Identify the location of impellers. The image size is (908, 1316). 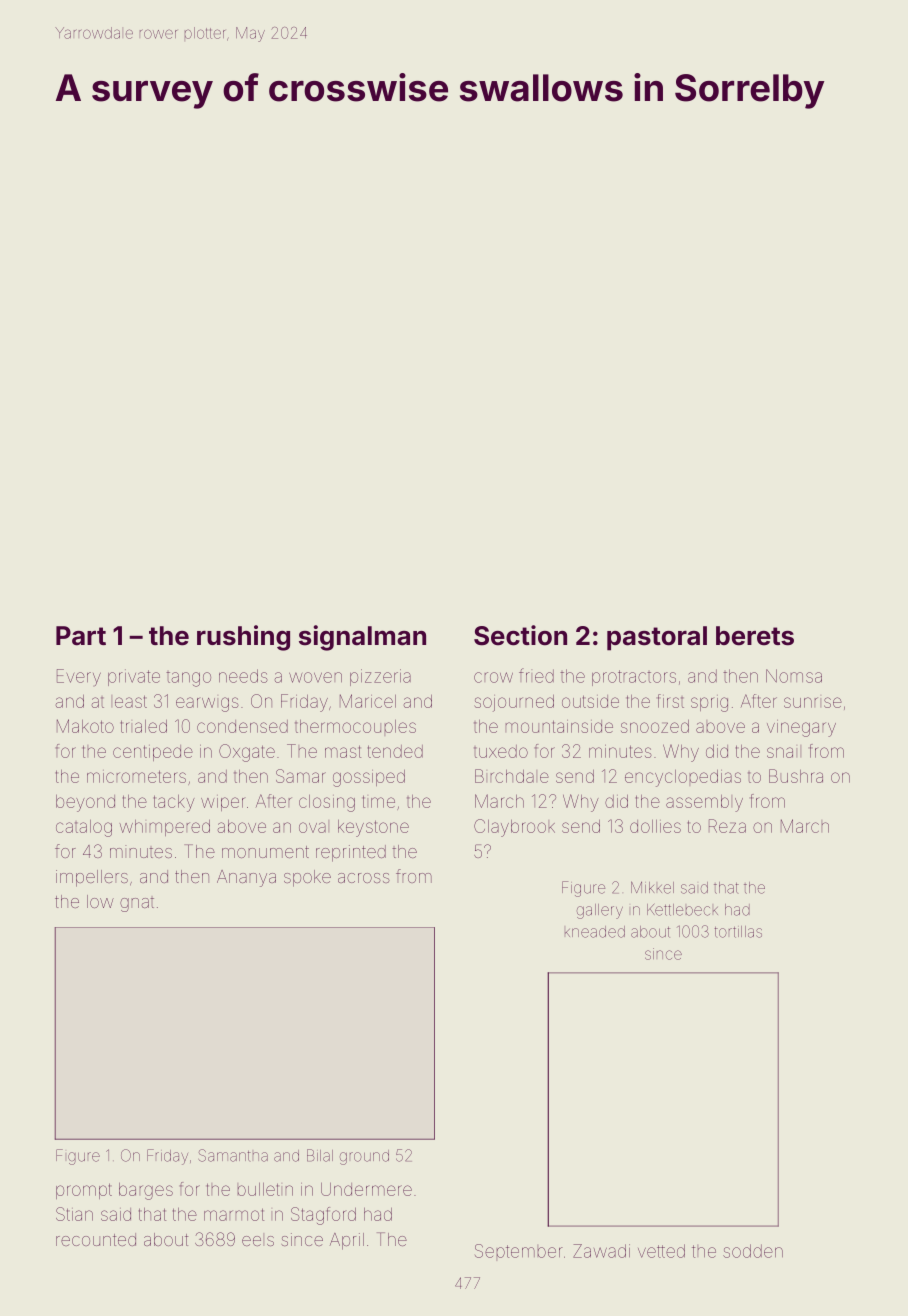
(92, 878).
